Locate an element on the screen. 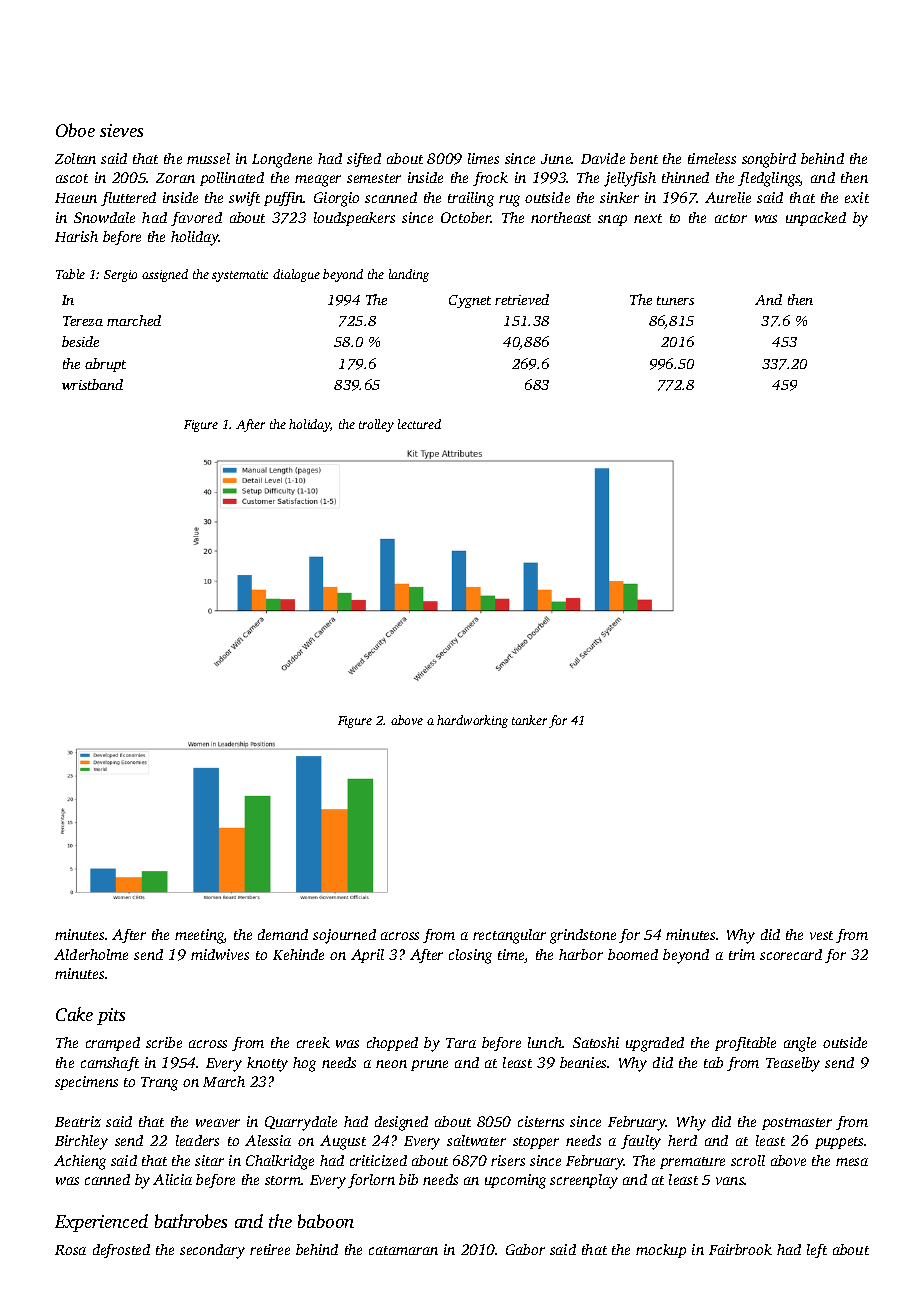 The width and height of the screenshot is (924, 1308). vest is located at coordinates (821, 935).
